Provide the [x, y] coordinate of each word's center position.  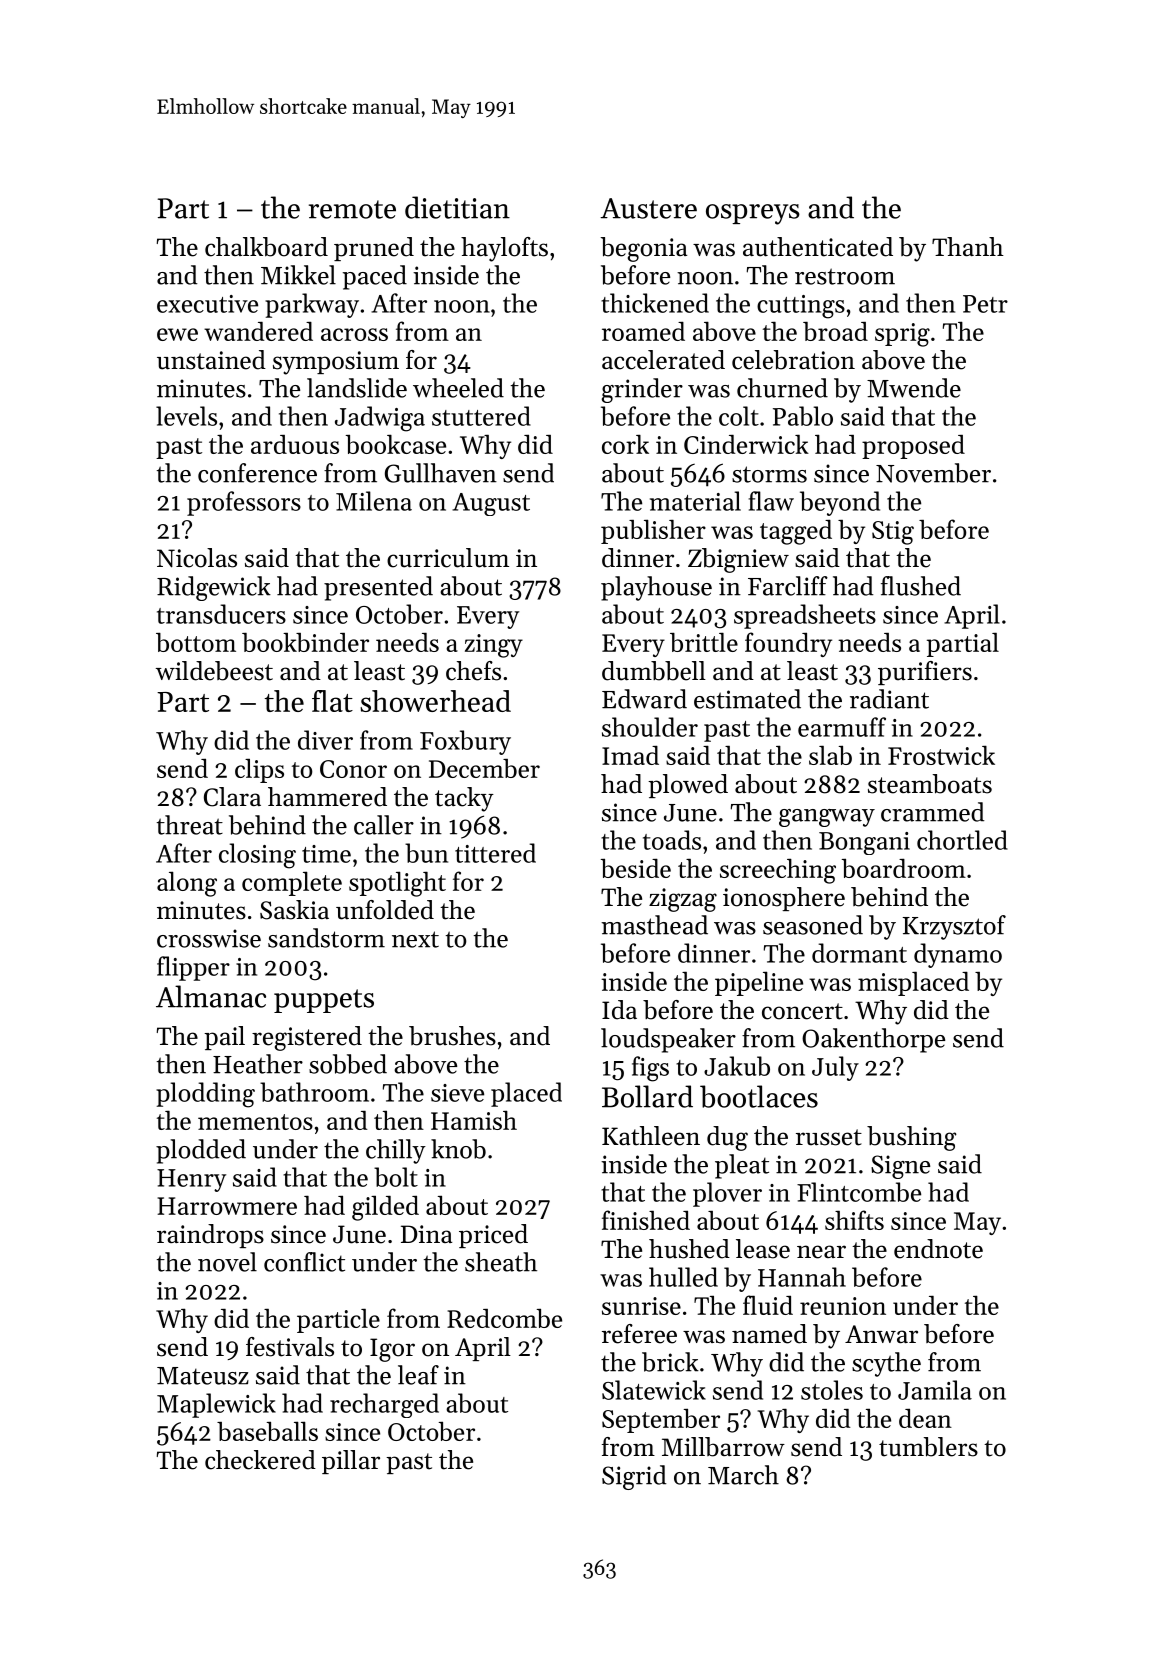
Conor [353, 769]
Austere [648, 208]
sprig [902, 335]
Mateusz [203, 1376]
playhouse [656, 588]
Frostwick [941, 755]
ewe [177, 334]
